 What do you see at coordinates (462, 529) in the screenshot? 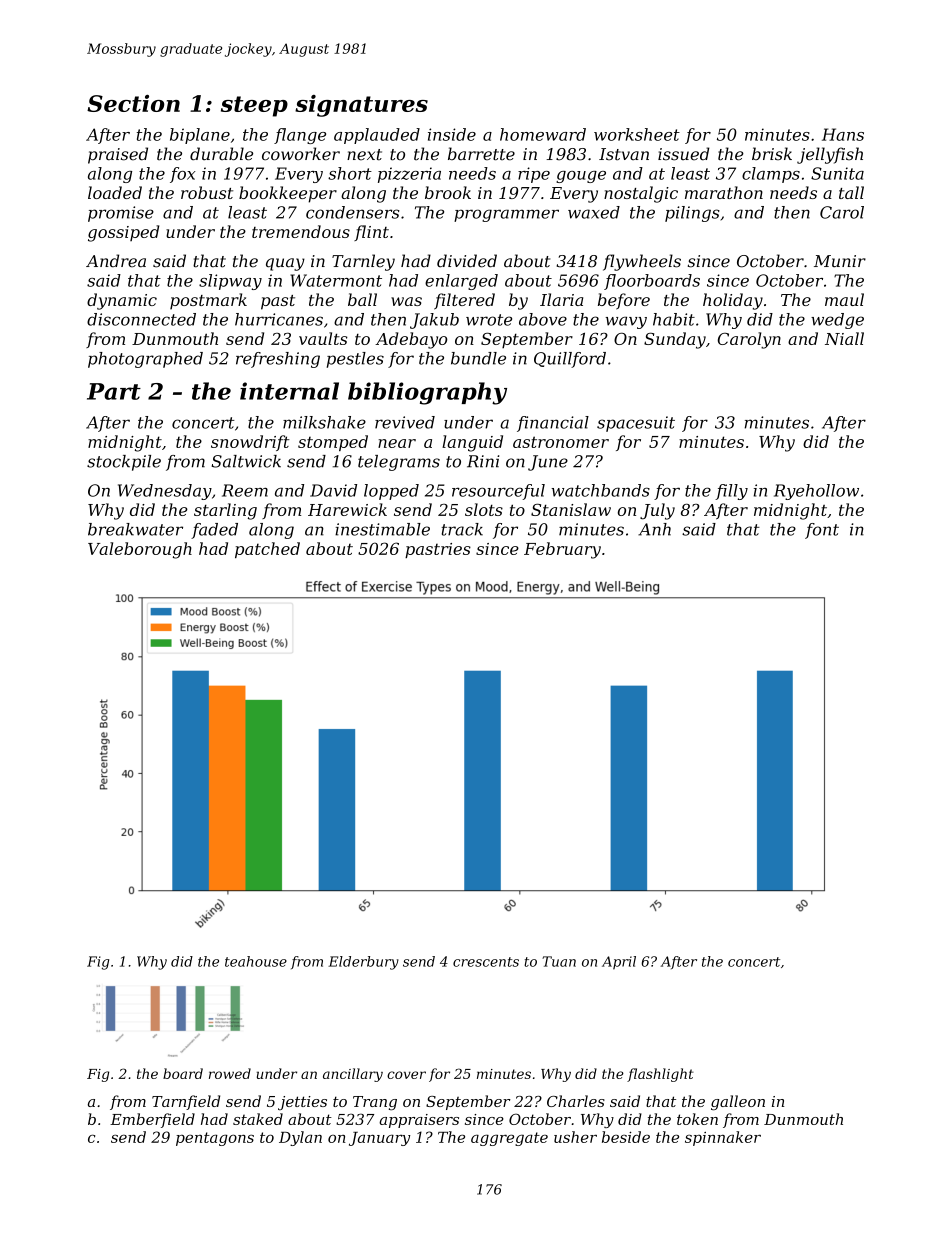
I see `track` at bounding box center [462, 529].
